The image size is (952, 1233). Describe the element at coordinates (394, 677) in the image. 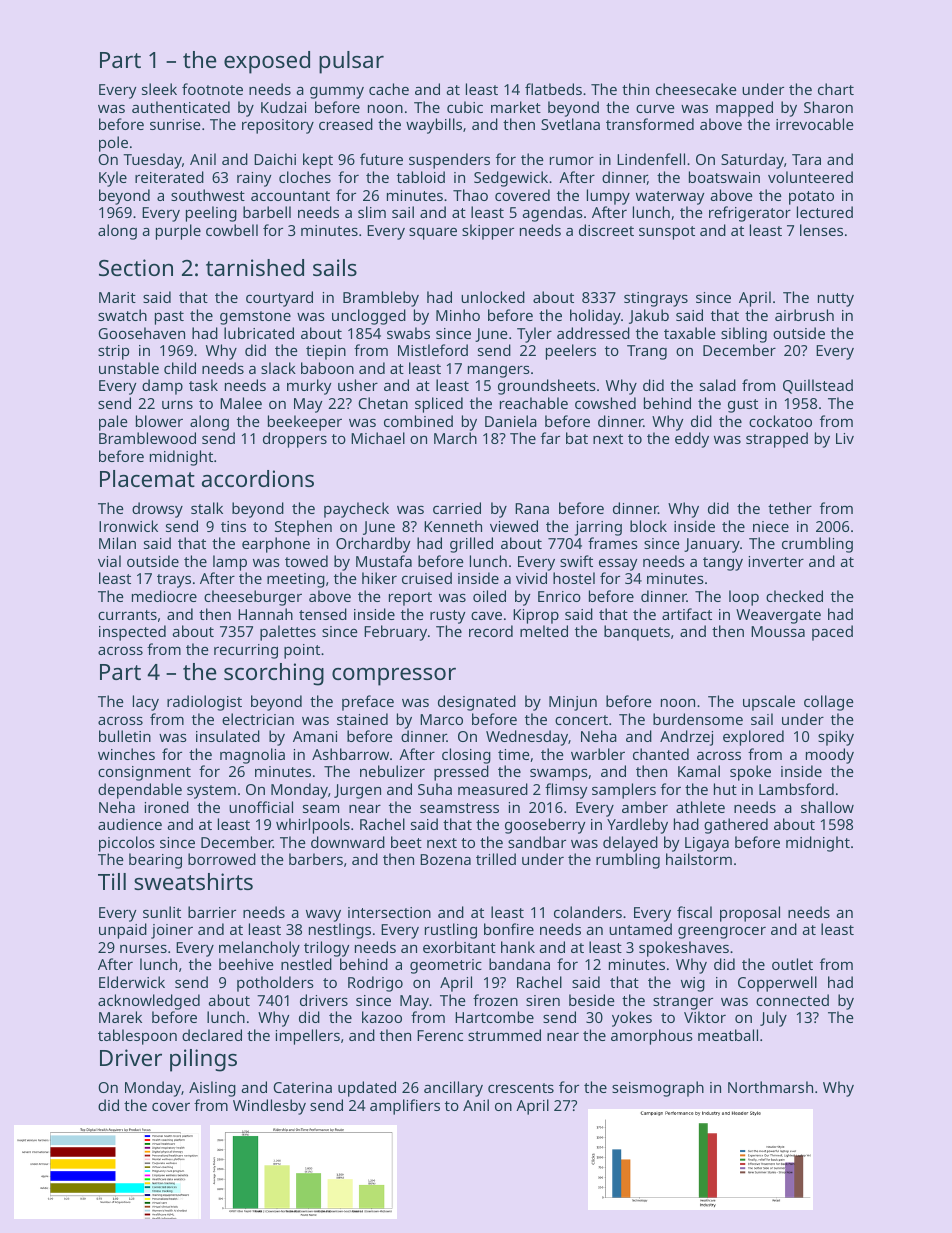

I see `compressor` at that location.
